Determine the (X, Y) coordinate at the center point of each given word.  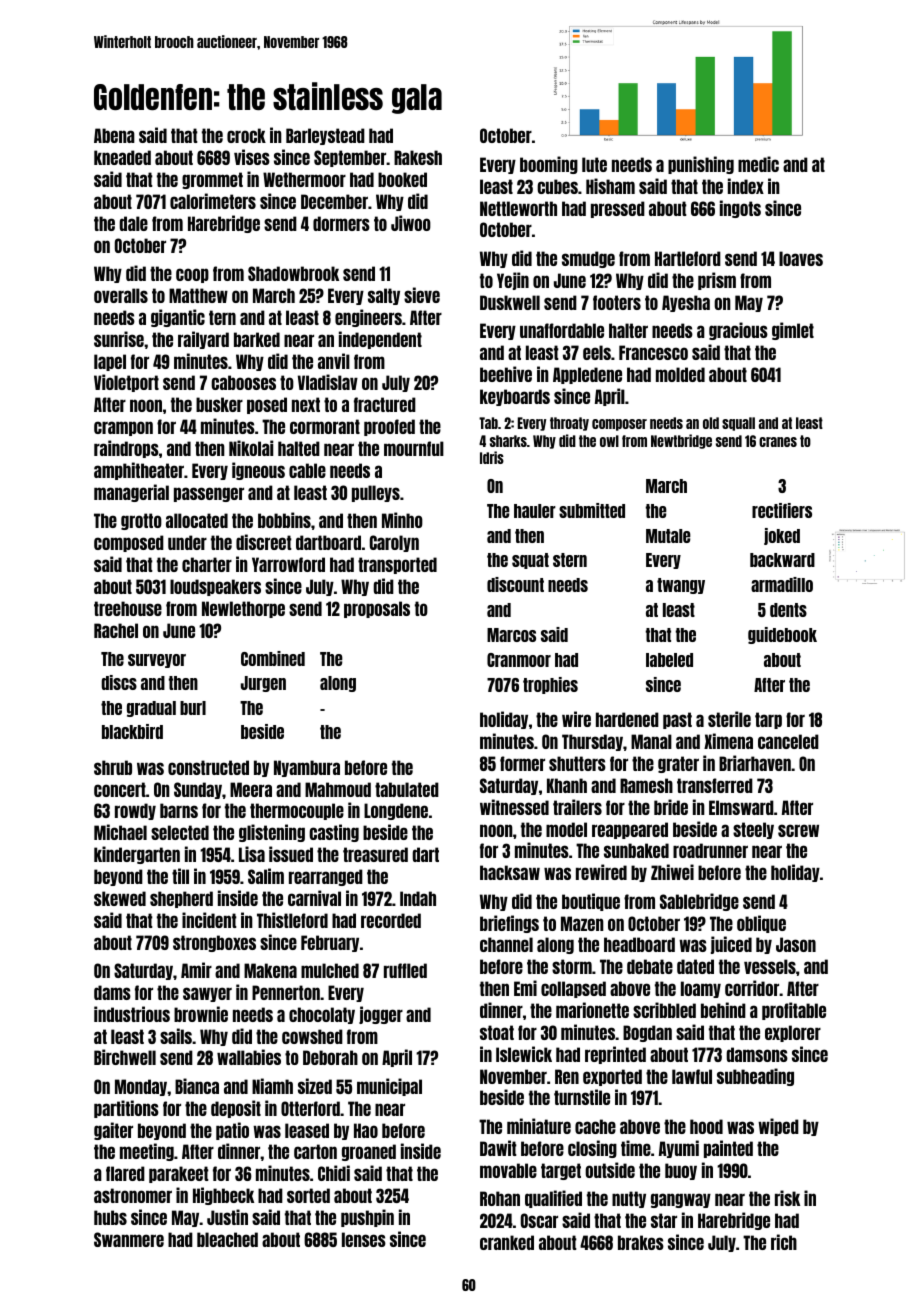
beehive (506, 374)
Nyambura (307, 768)
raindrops (126, 449)
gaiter (113, 1131)
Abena (114, 135)
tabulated (407, 789)
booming (549, 165)
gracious (738, 331)
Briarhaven (755, 763)
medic (758, 164)
